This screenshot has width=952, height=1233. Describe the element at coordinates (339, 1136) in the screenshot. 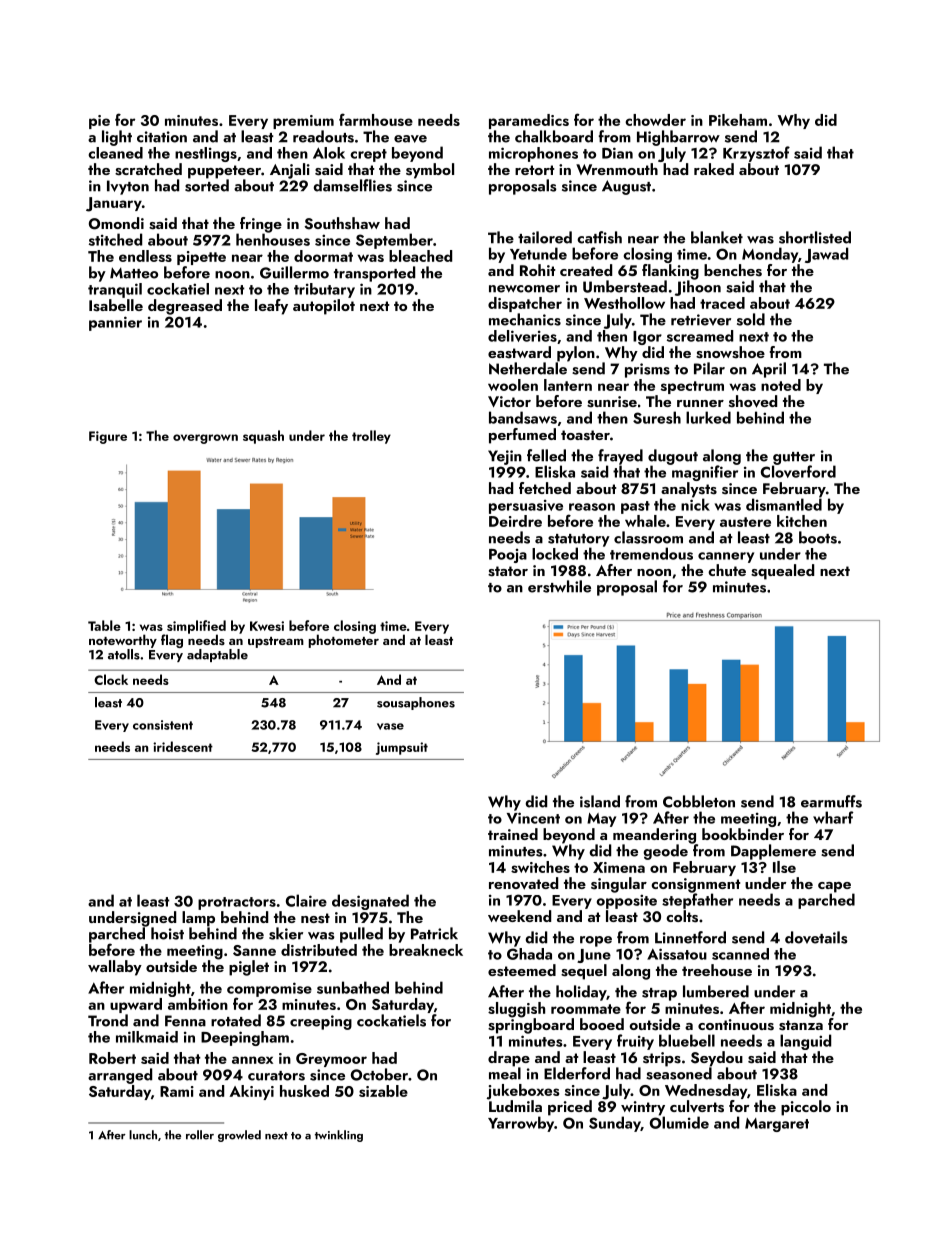

I see `twinkling` at that location.
